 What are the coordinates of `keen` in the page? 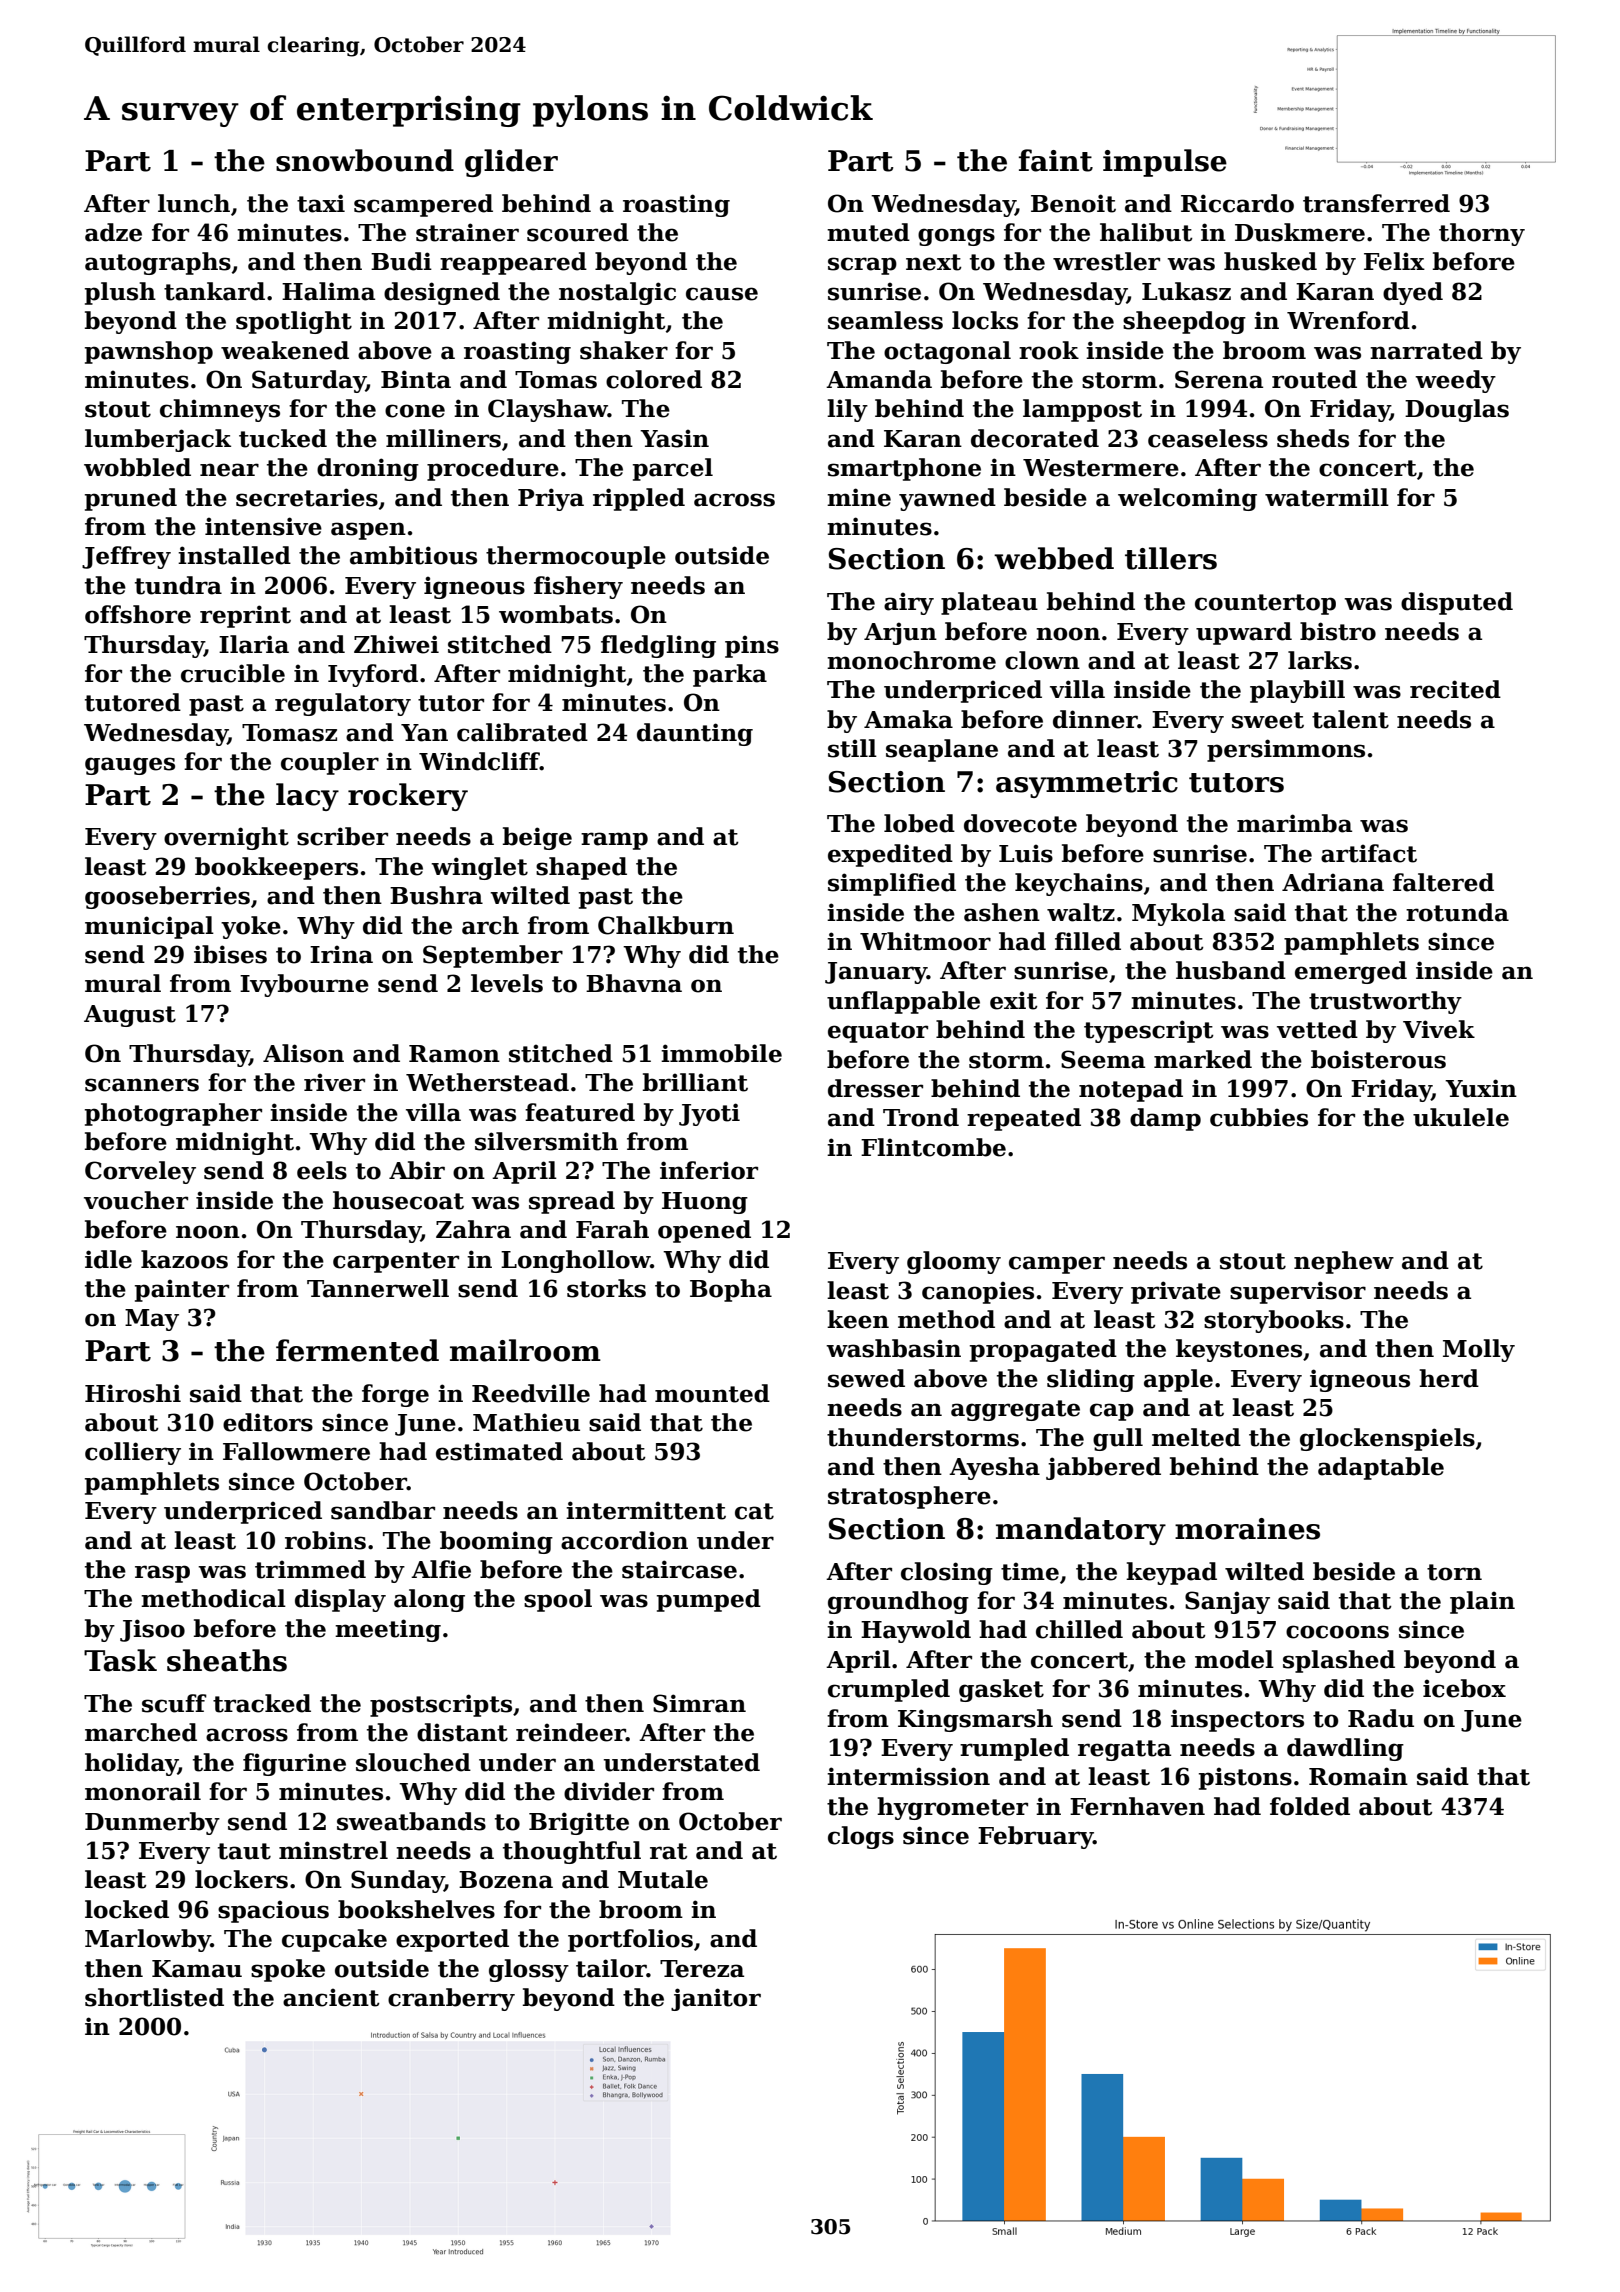 It's located at (858, 1319).
